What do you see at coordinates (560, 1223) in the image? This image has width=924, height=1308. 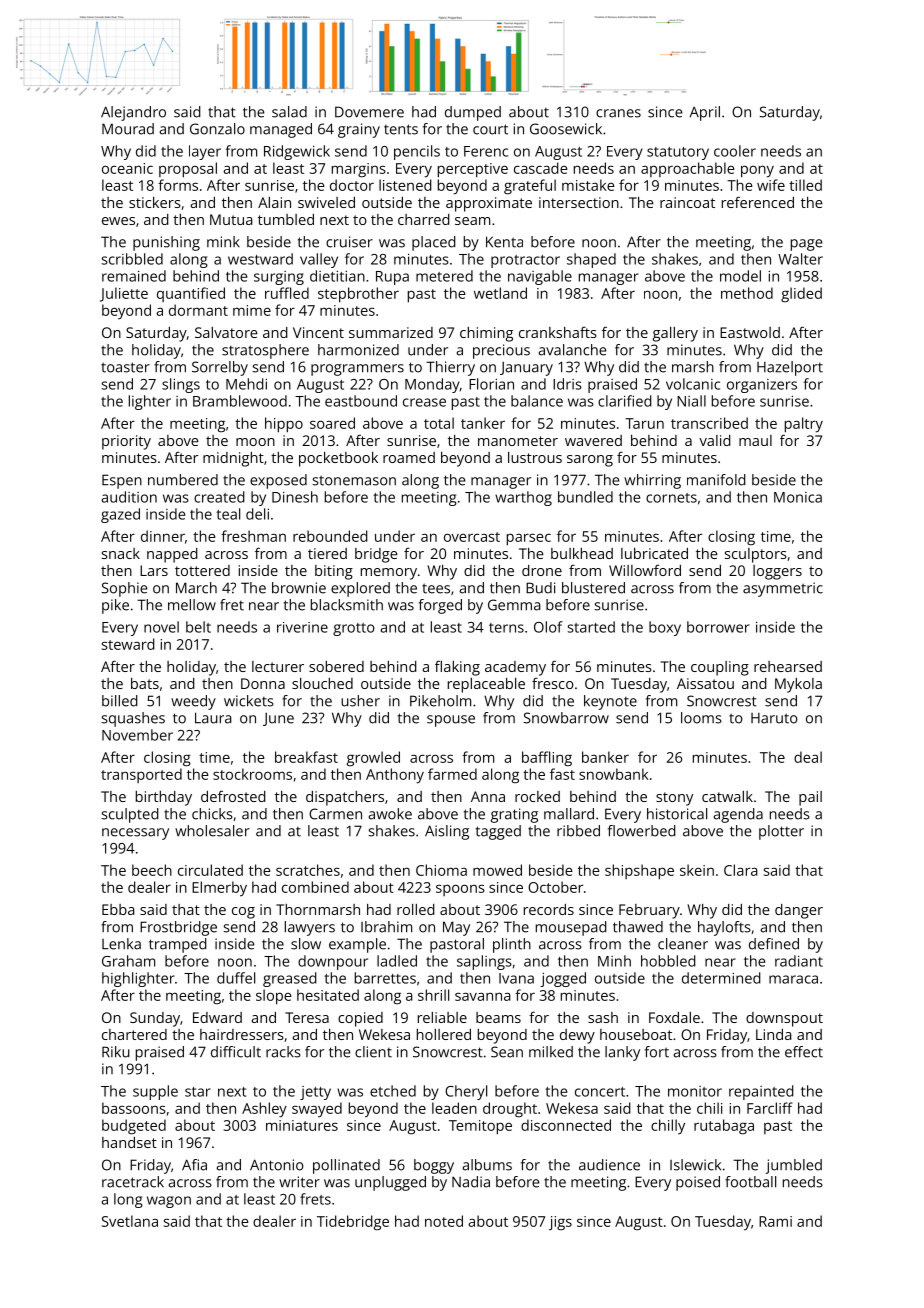 I see `jigs` at bounding box center [560, 1223].
